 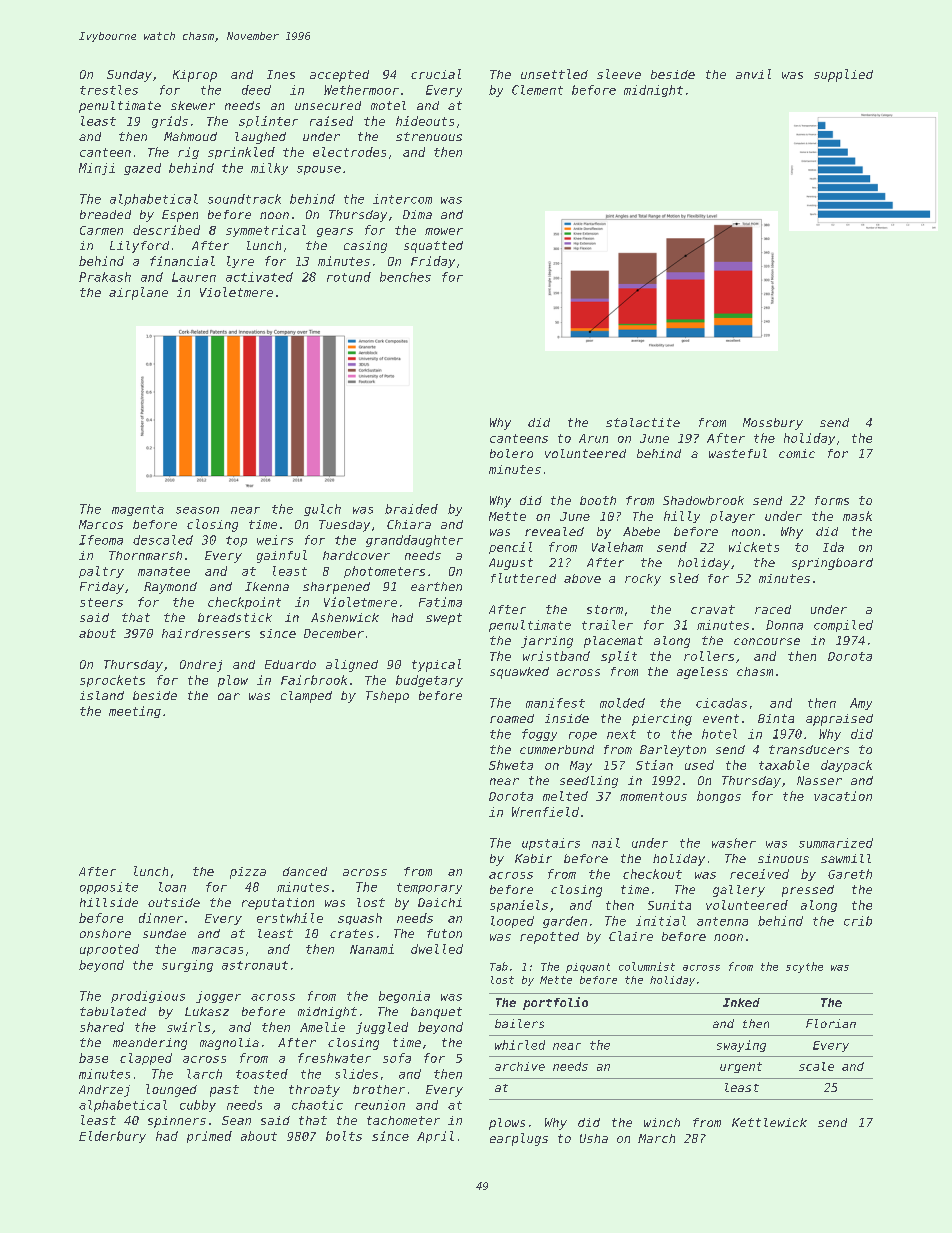 I want to click on primed, so click(x=209, y=1137).
